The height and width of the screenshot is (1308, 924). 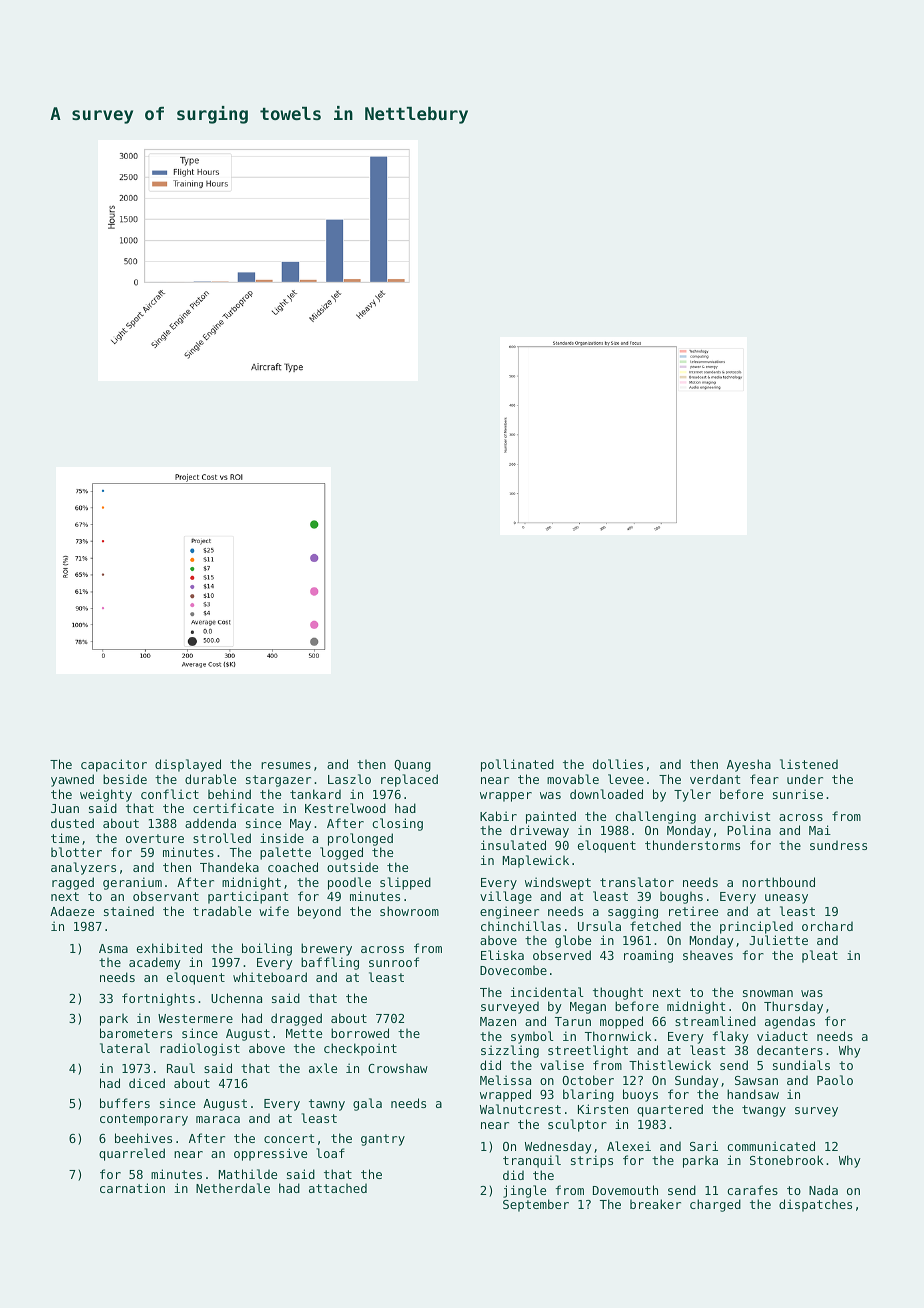 I want to click on Asma, so click(x=113, y=948).
